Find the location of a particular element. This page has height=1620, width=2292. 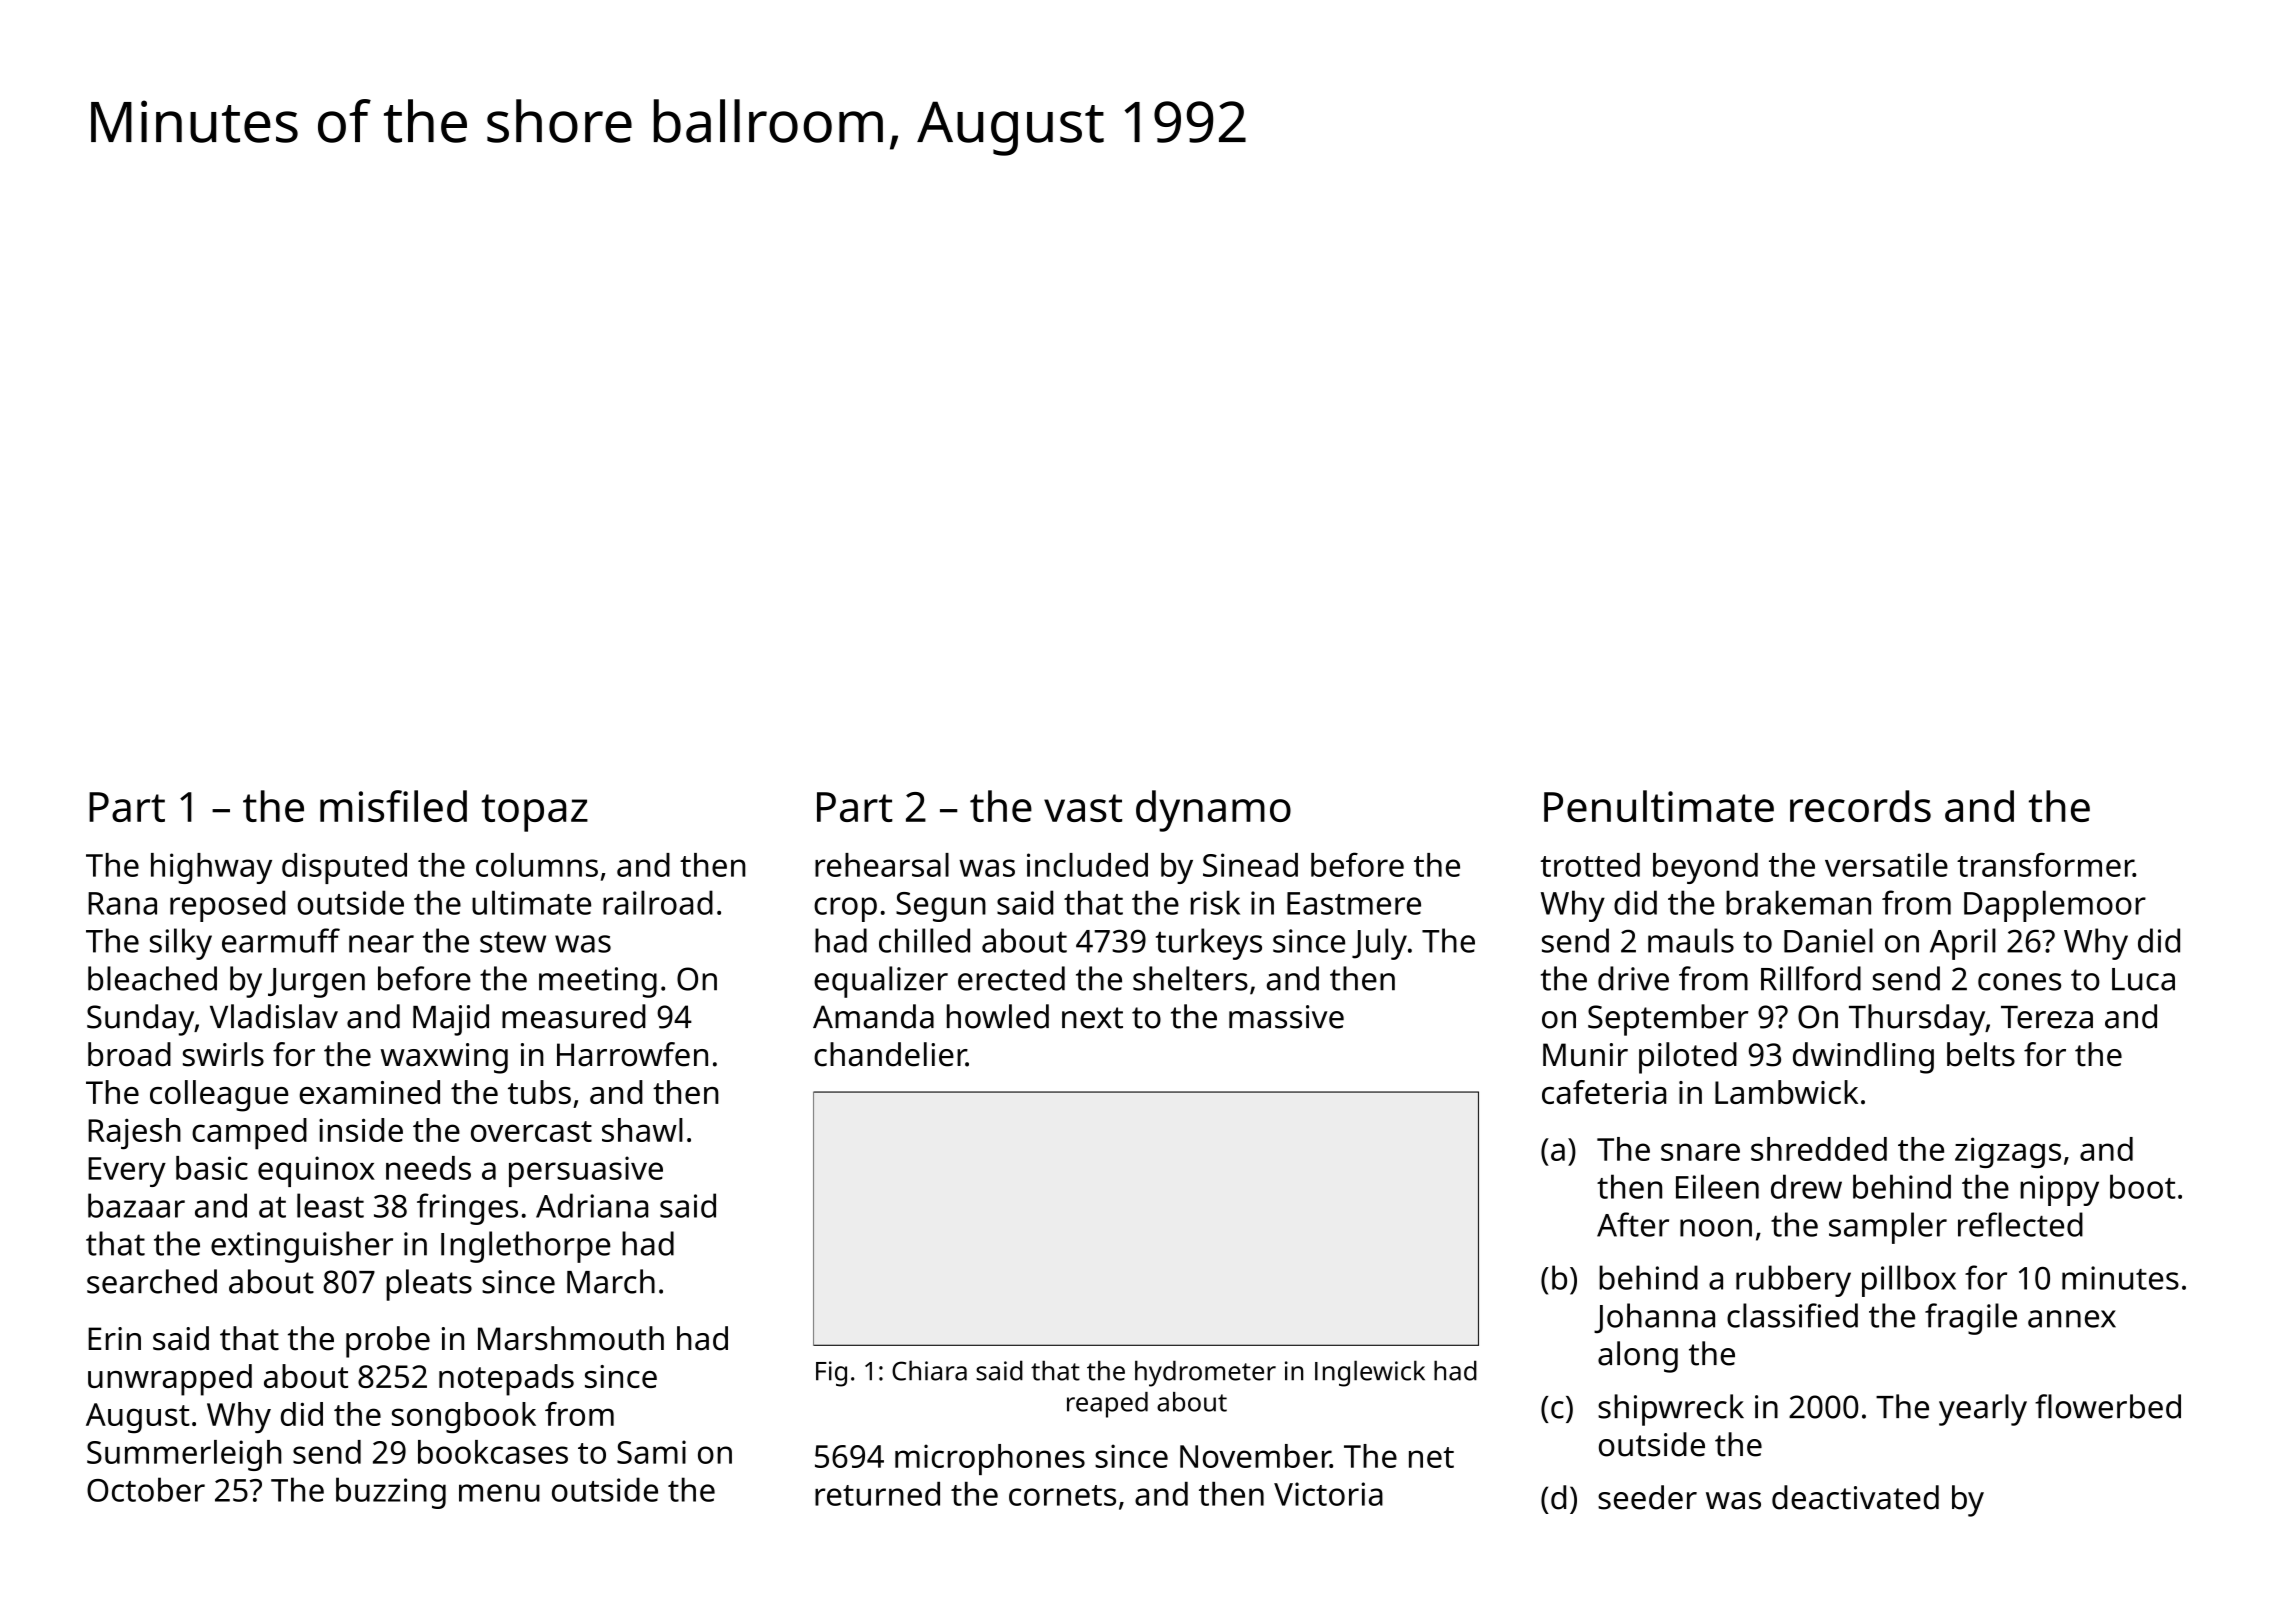

snare is located at coordinates (1700, 1152).
